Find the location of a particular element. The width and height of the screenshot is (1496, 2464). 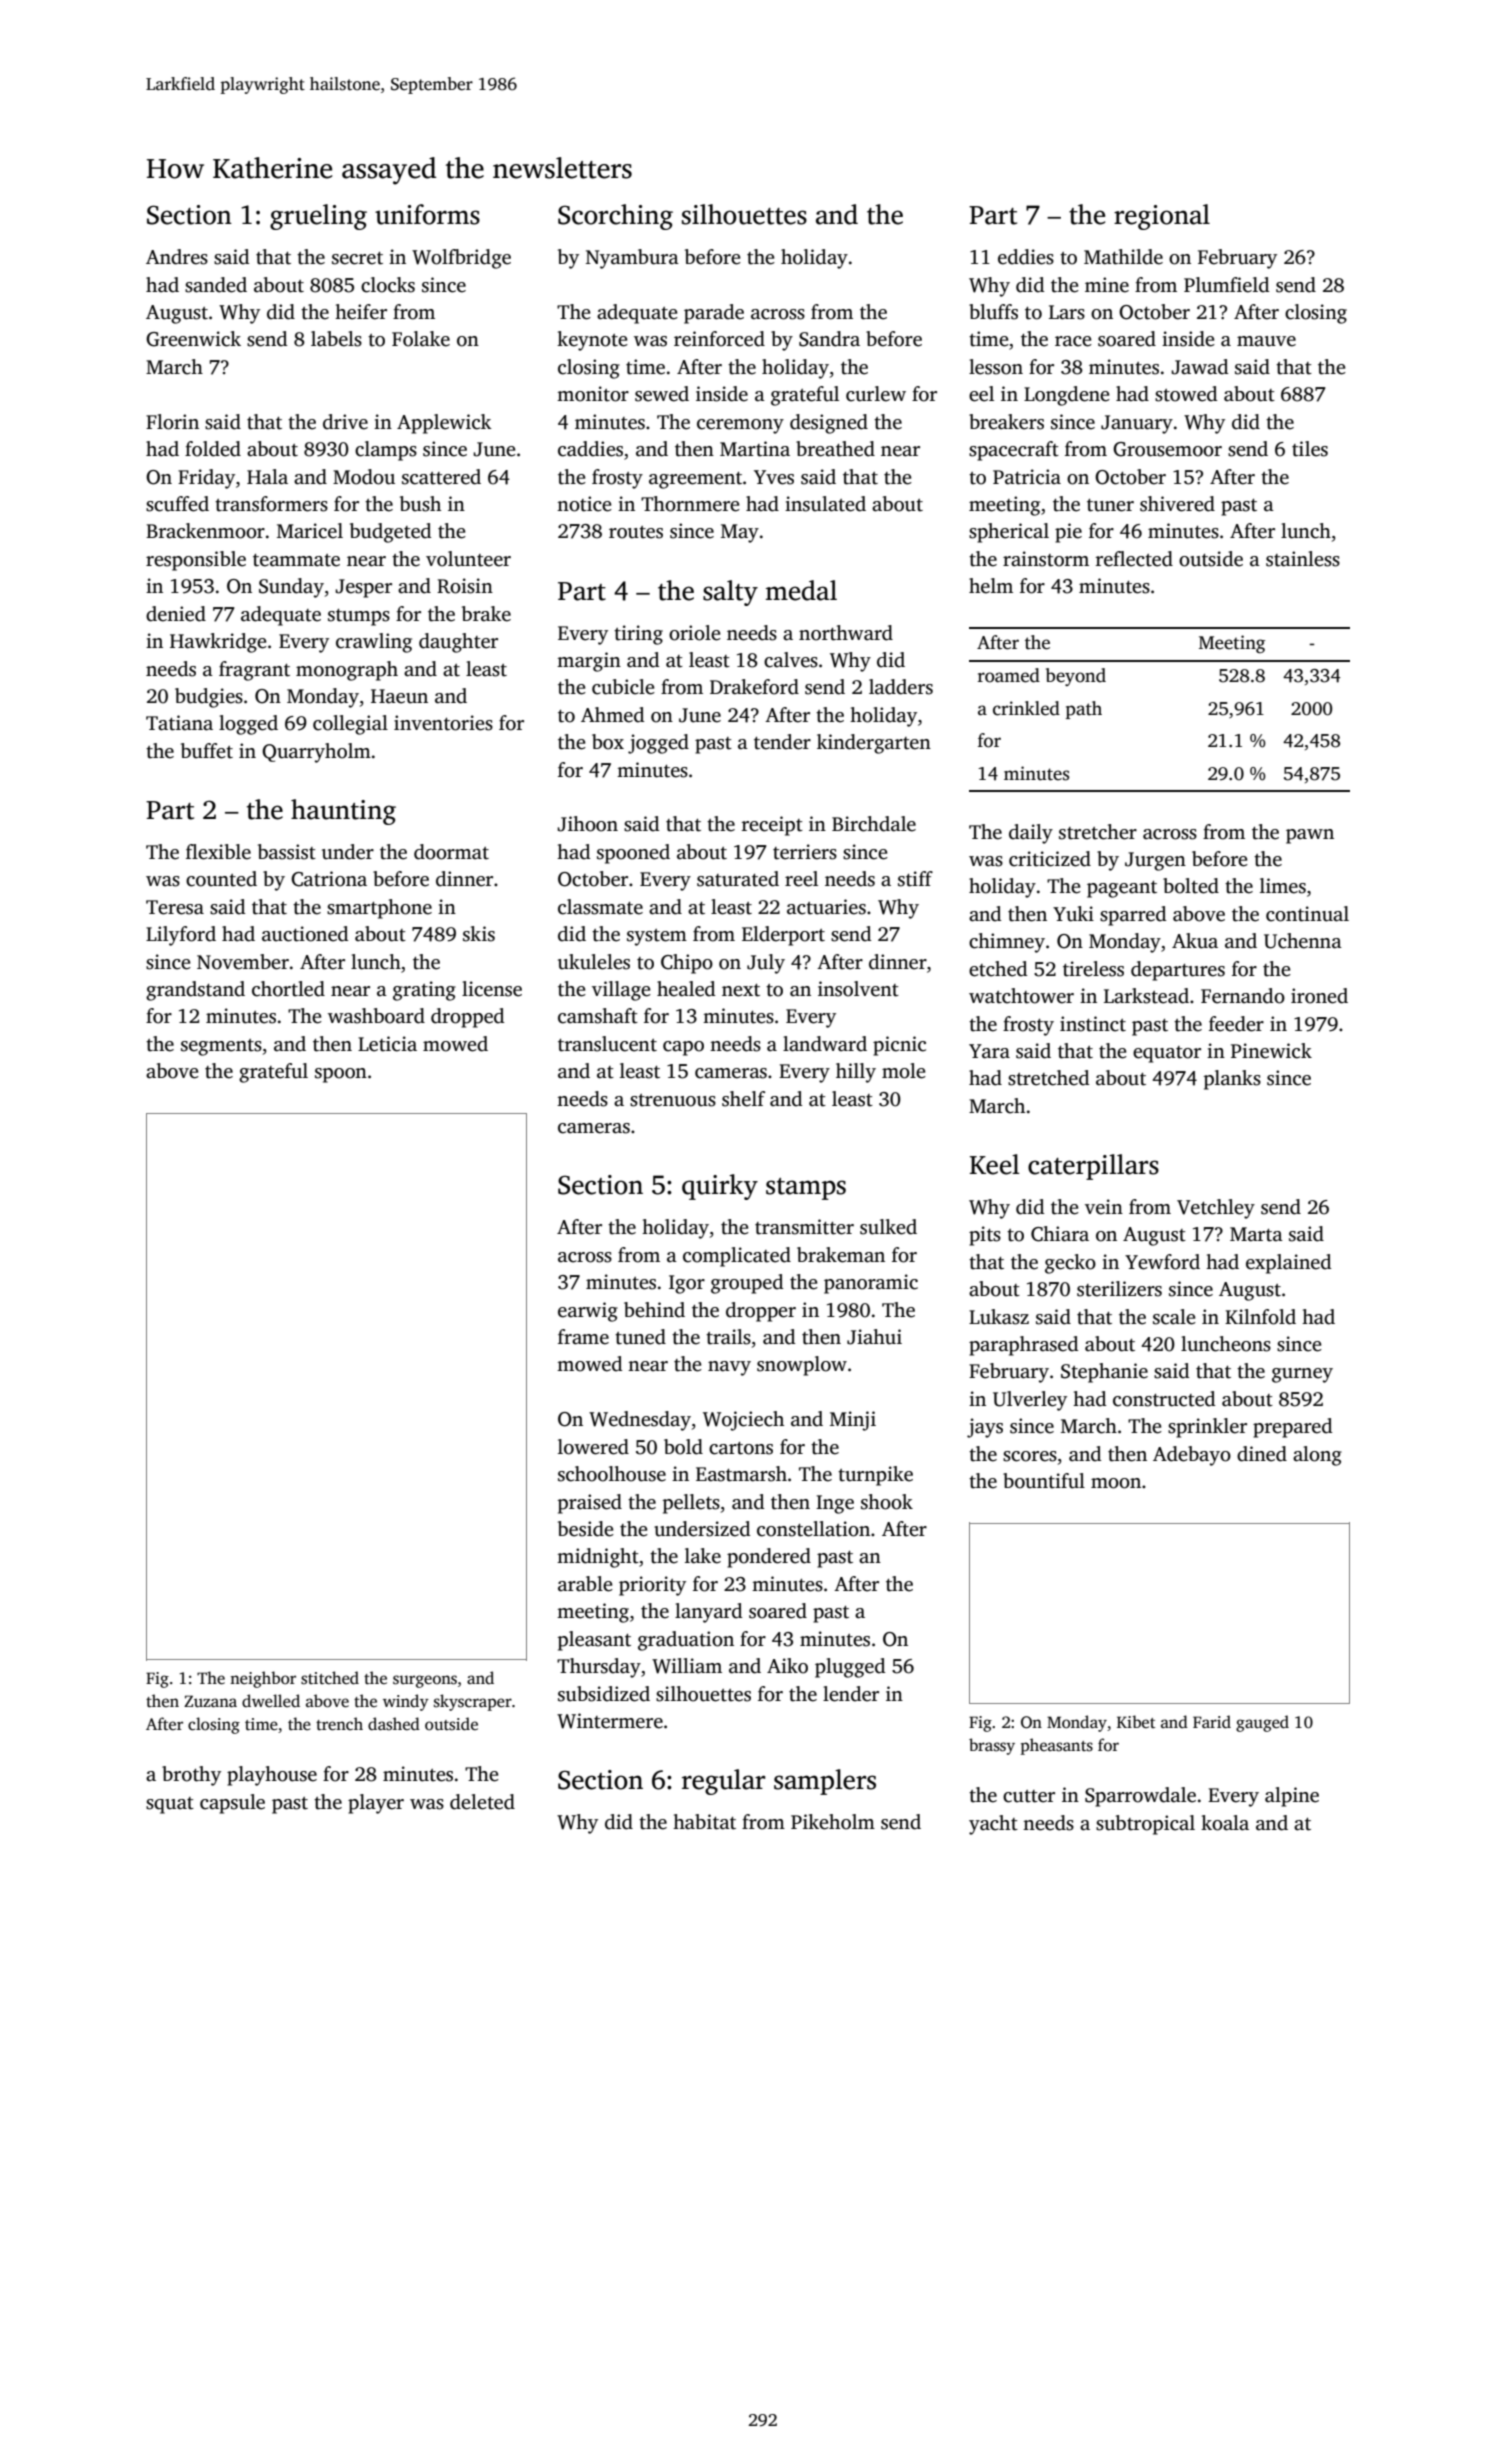

buffet is located at coordinates (207, 751).
